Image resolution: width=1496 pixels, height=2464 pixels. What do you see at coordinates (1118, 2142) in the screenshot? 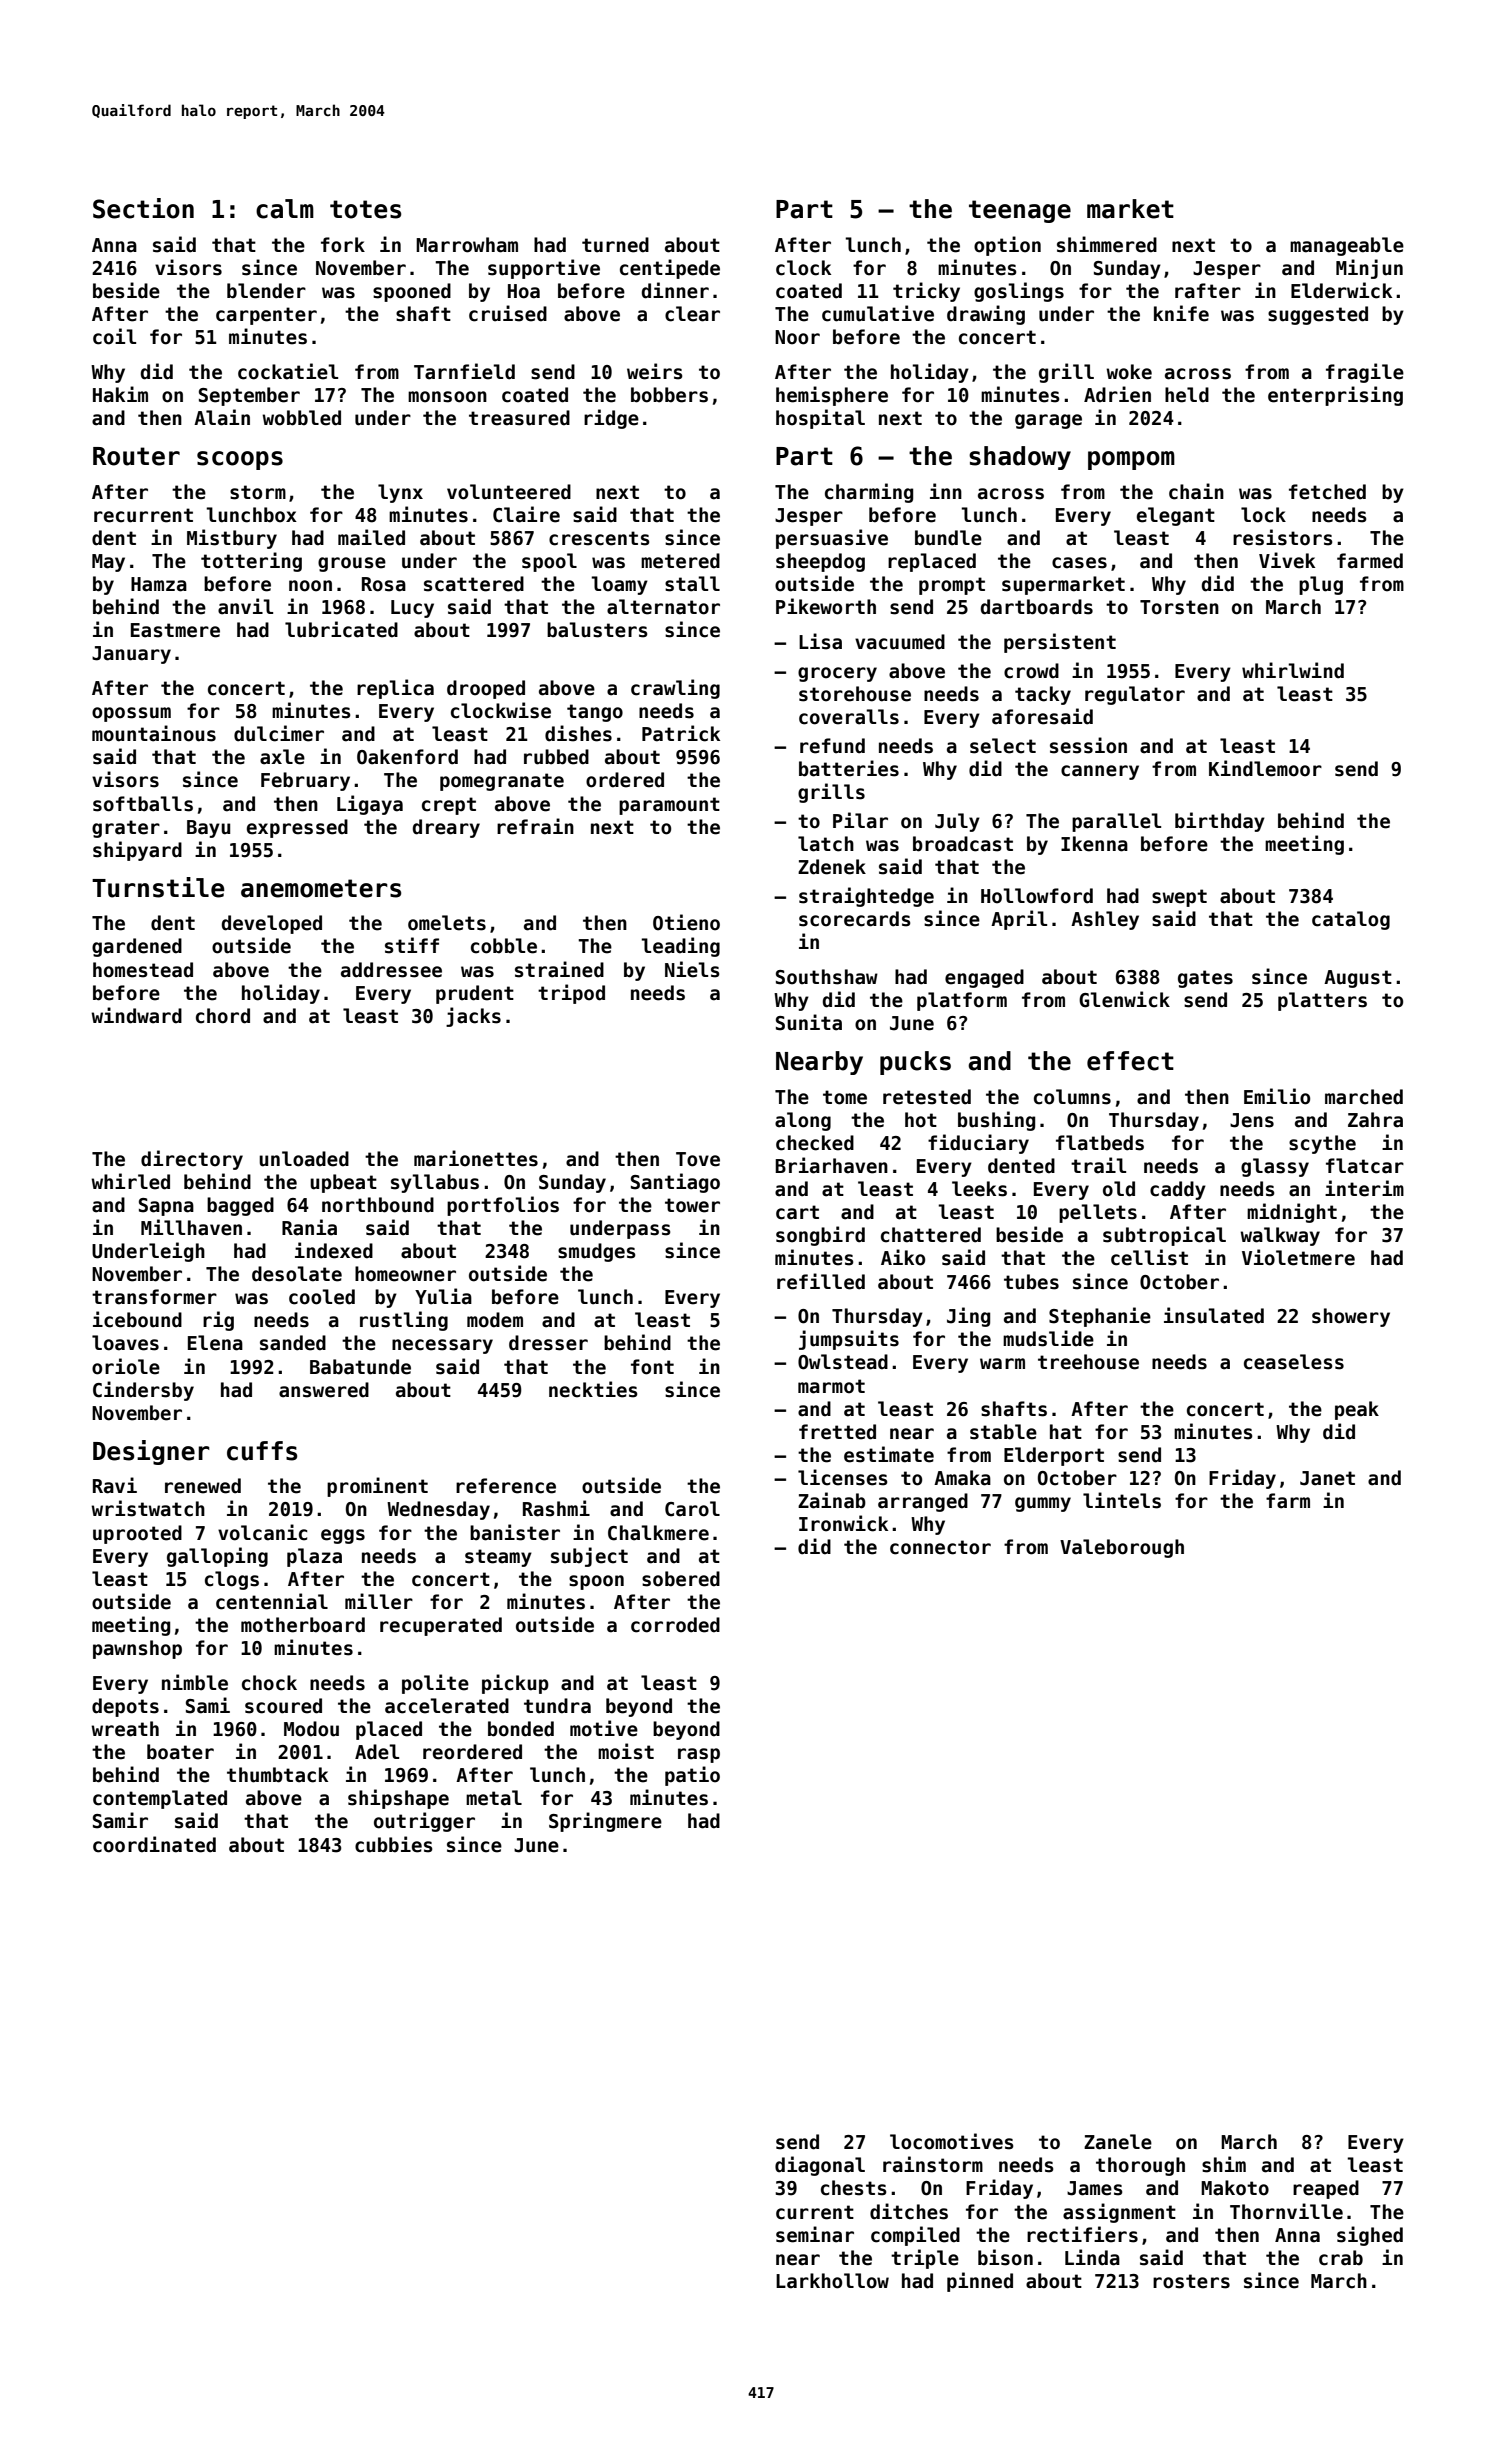
I see `Zanele` at bounding box center [1118, 2142].
